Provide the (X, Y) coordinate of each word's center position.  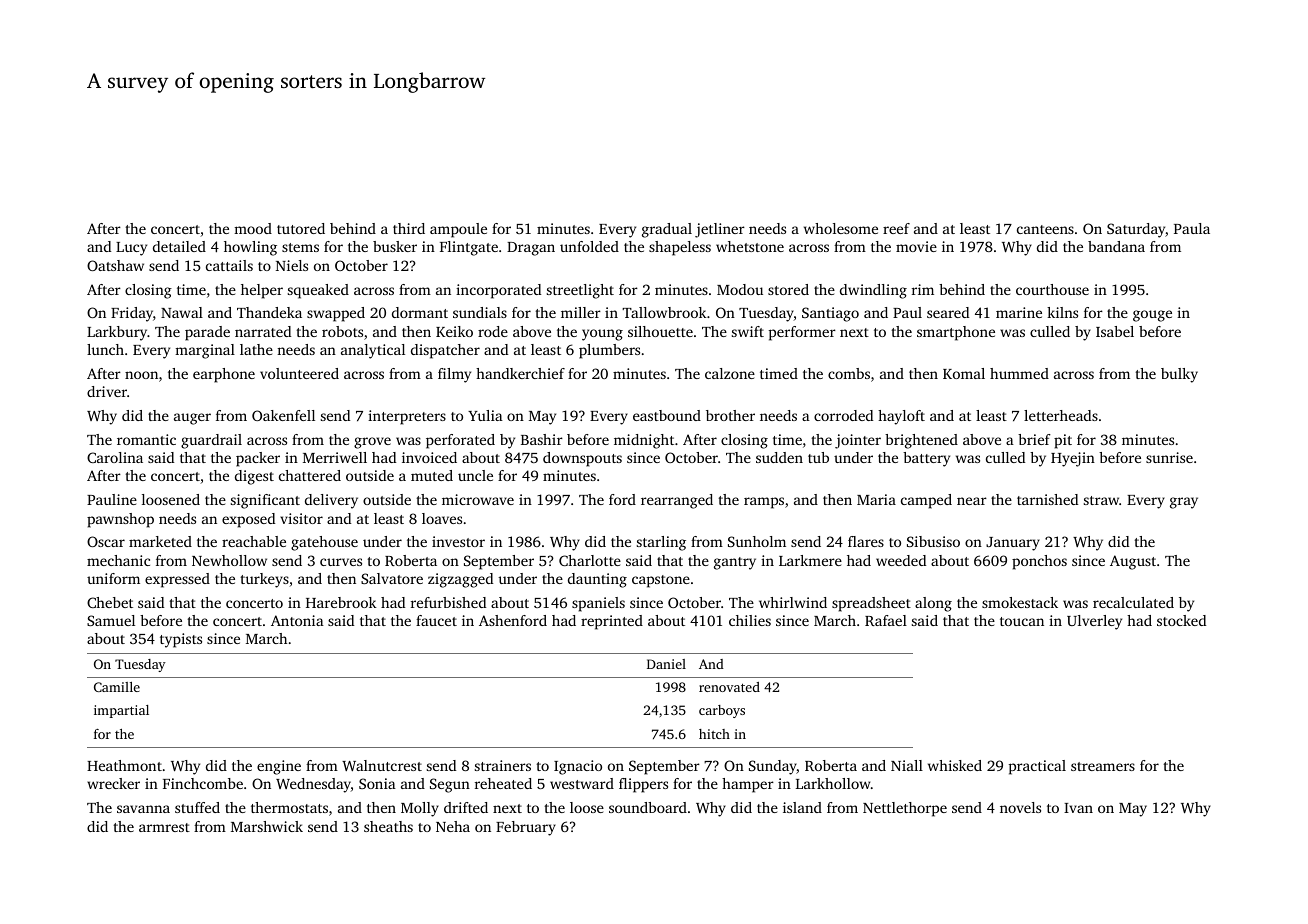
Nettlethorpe (905, 809)
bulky (1179, 375)
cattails (229, 265)
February (526, 828)
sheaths (388, 826)
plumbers (609, 351)
